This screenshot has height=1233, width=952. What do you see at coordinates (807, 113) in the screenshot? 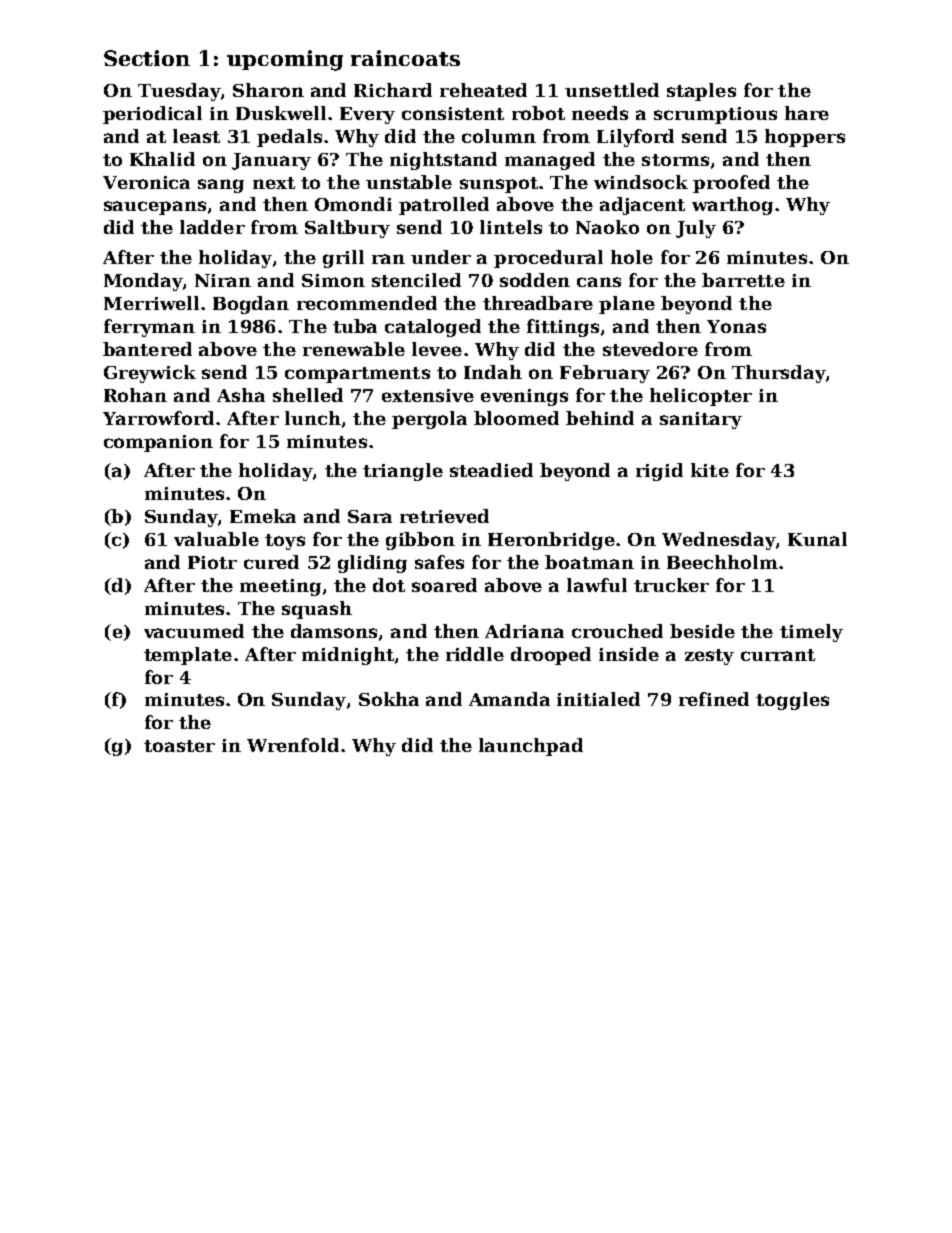
I see `hare` at bounding box center [807, 113].
